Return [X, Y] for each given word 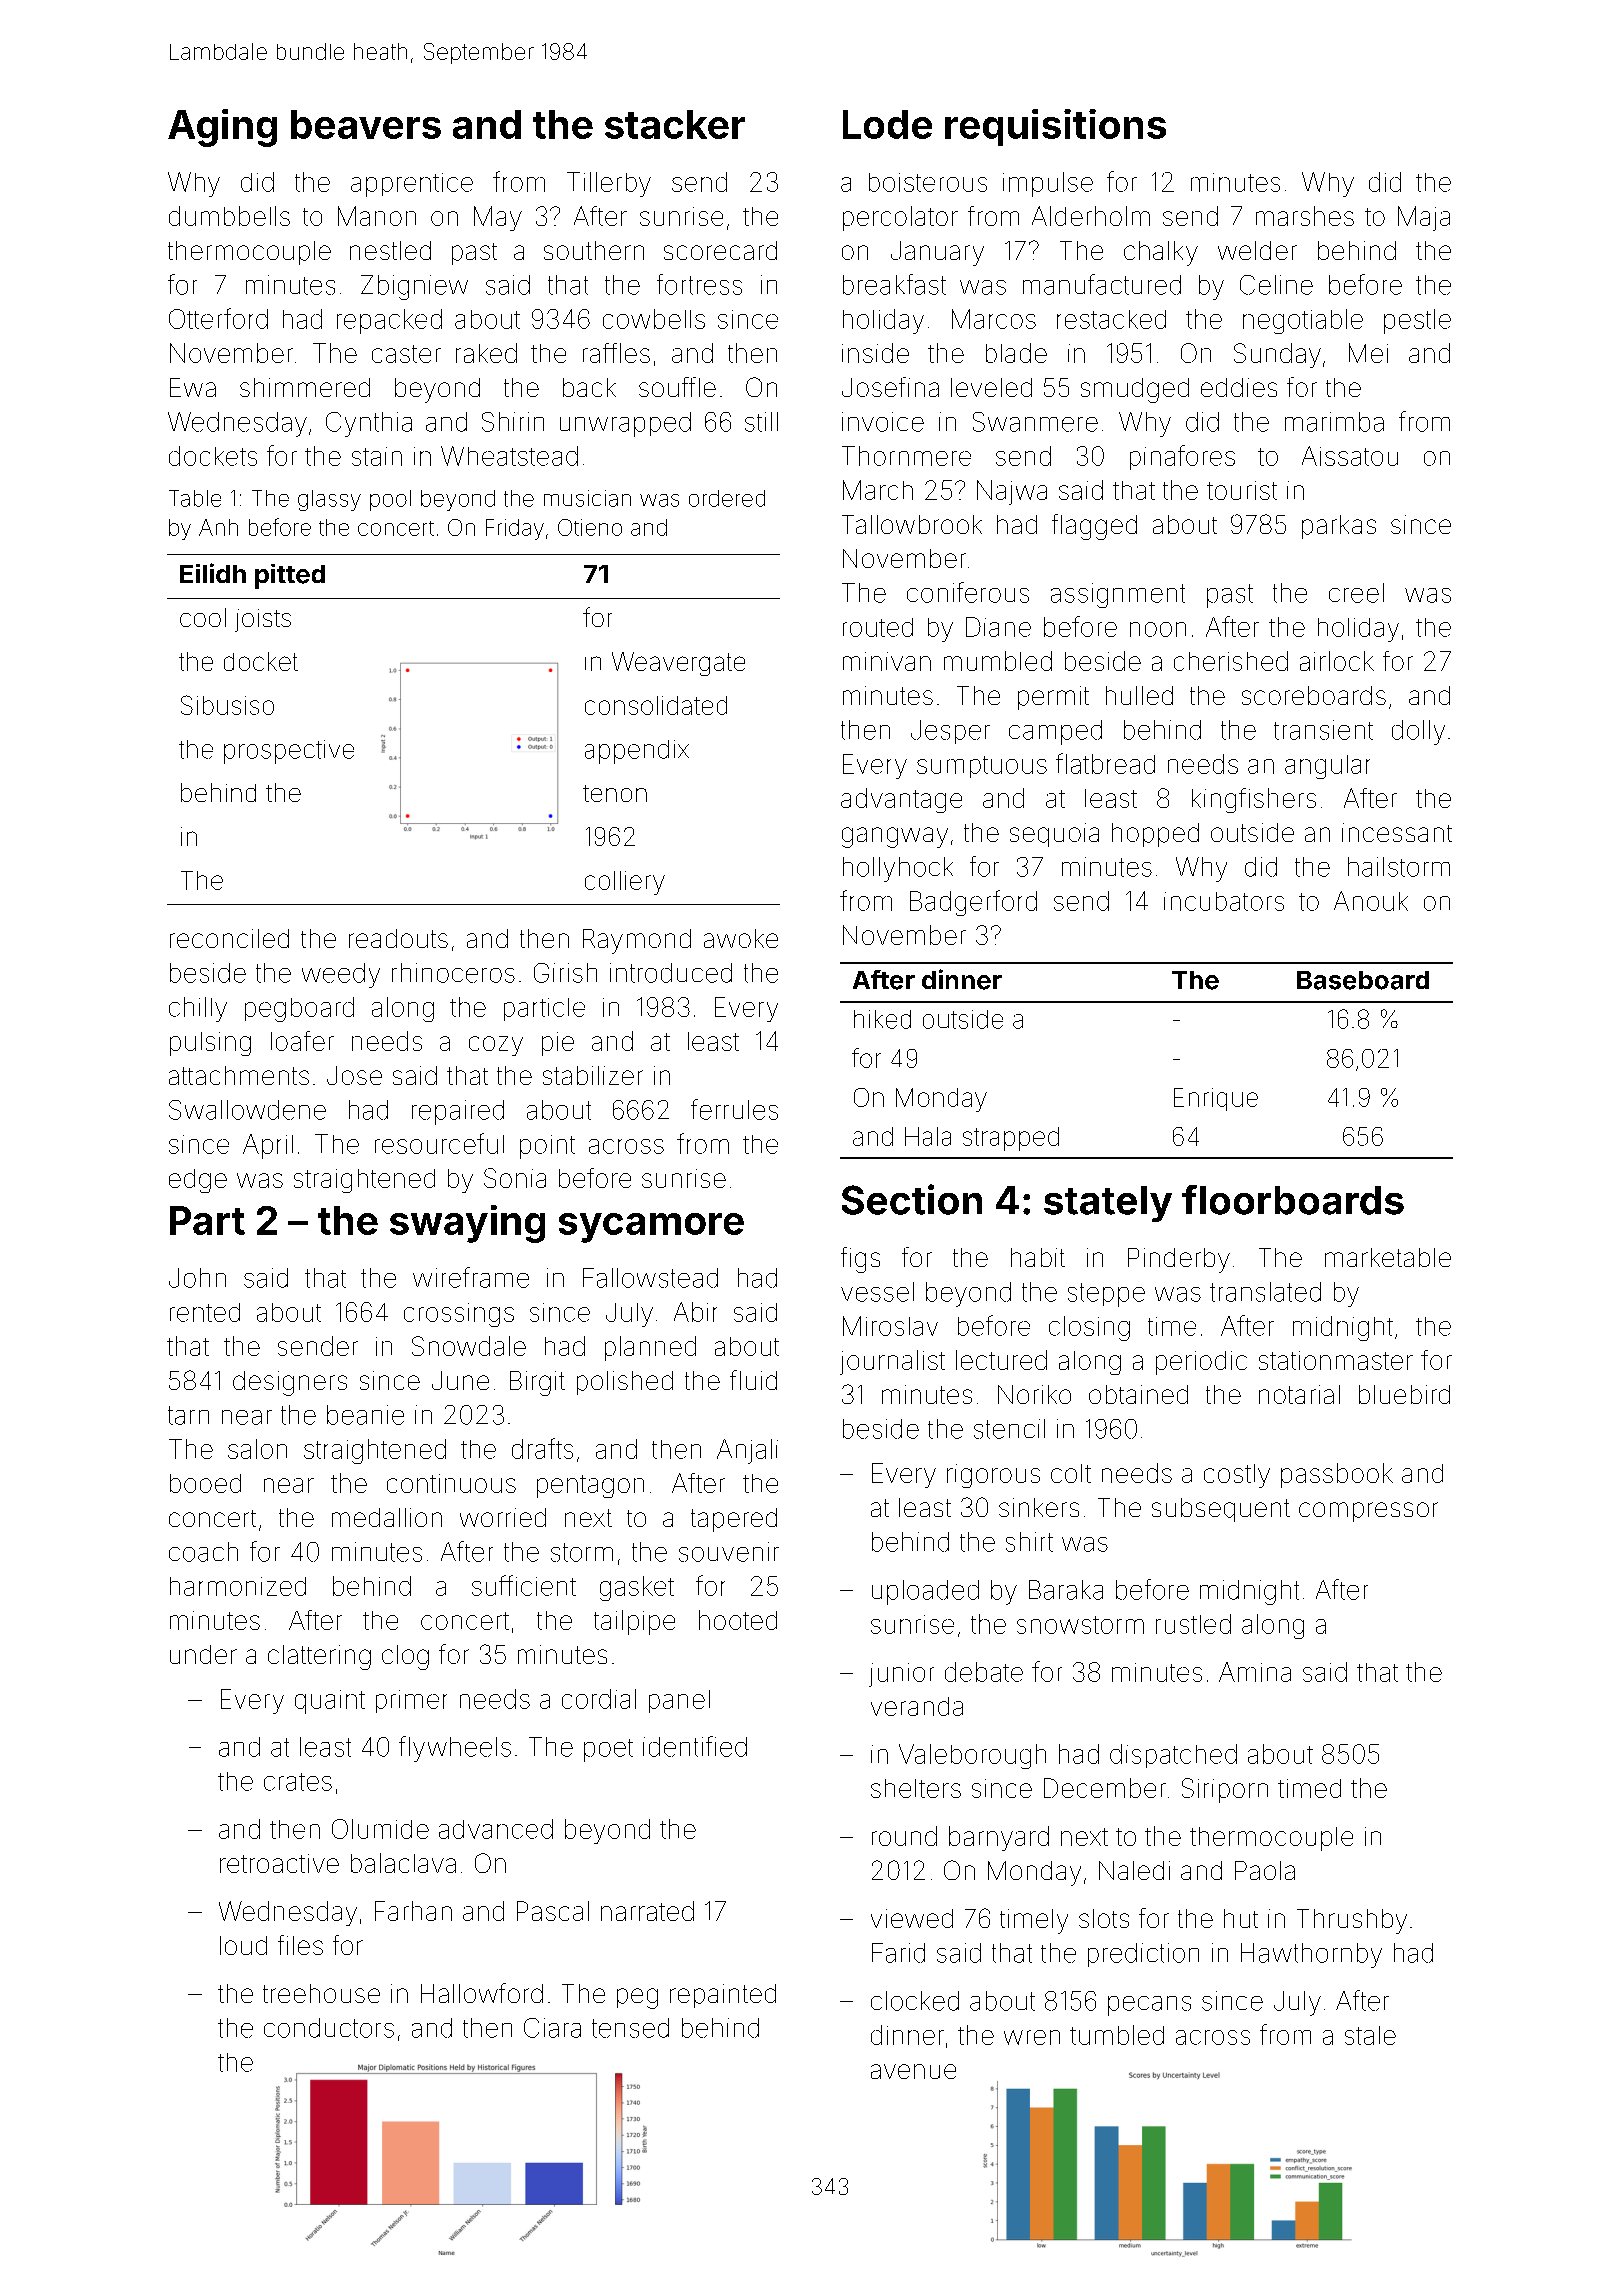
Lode [887, 124]
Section [912, 1199]
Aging [222, 128]
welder [1257, 250]
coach [203, 1552]
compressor [1368, 1512]
